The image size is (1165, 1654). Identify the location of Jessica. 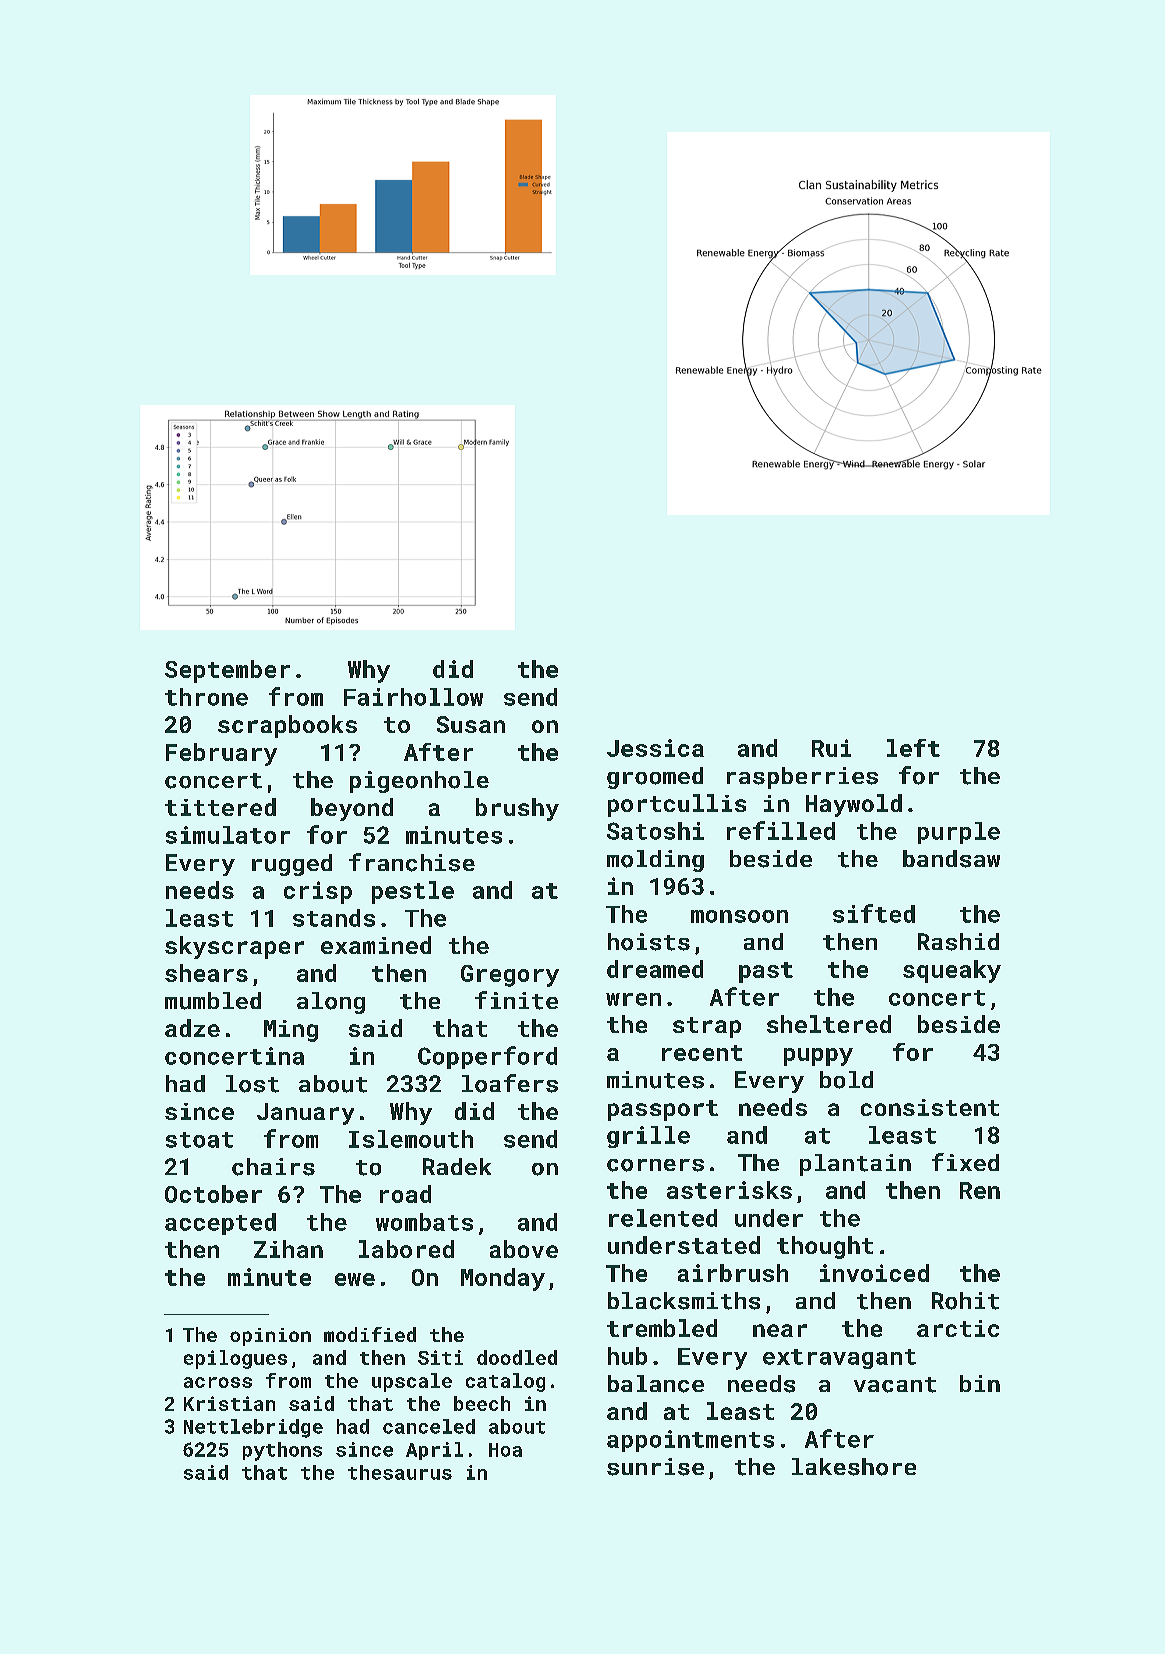
(655, 748).
